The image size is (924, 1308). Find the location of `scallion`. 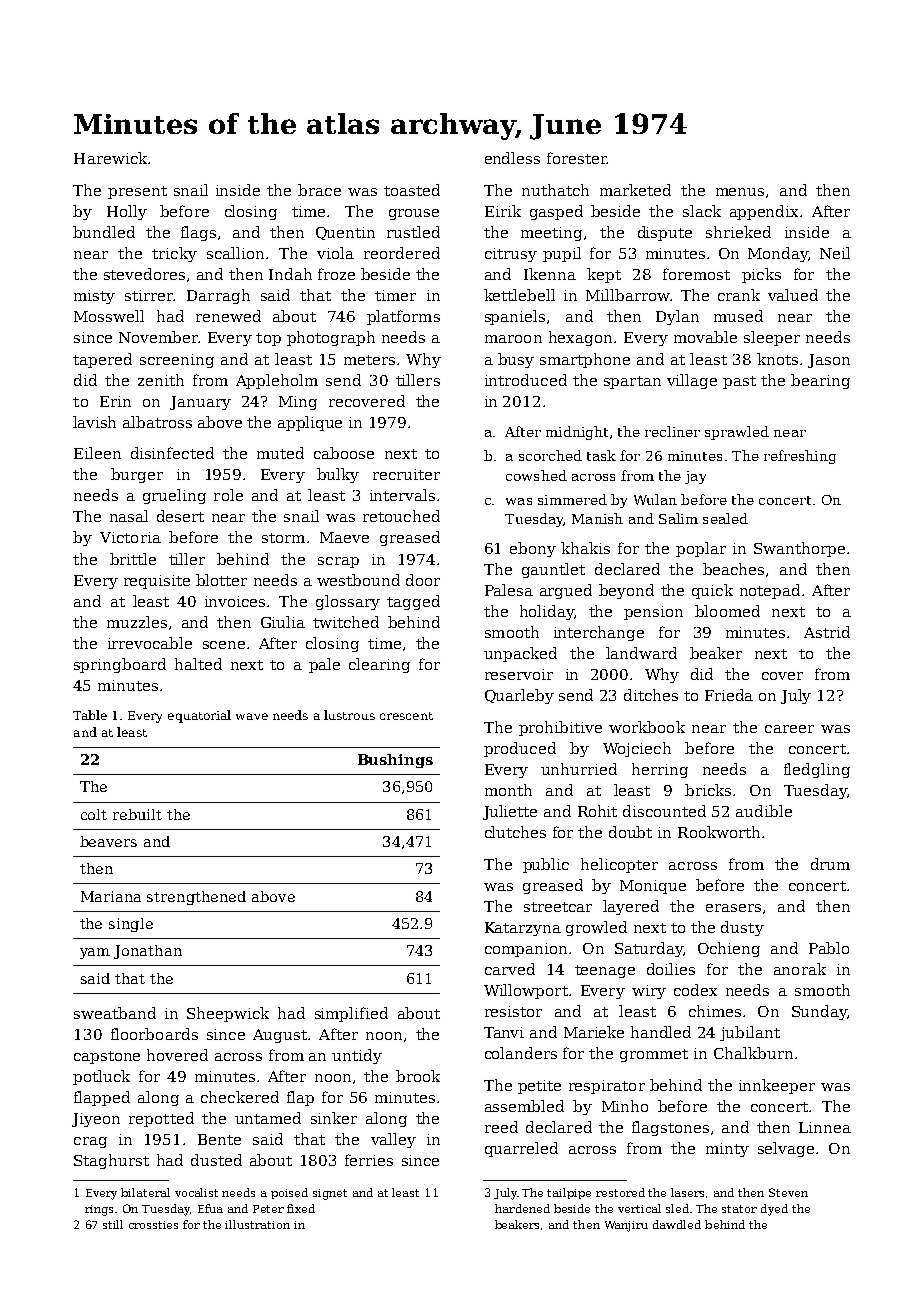

scallion is located at coordinates (235, 253).
